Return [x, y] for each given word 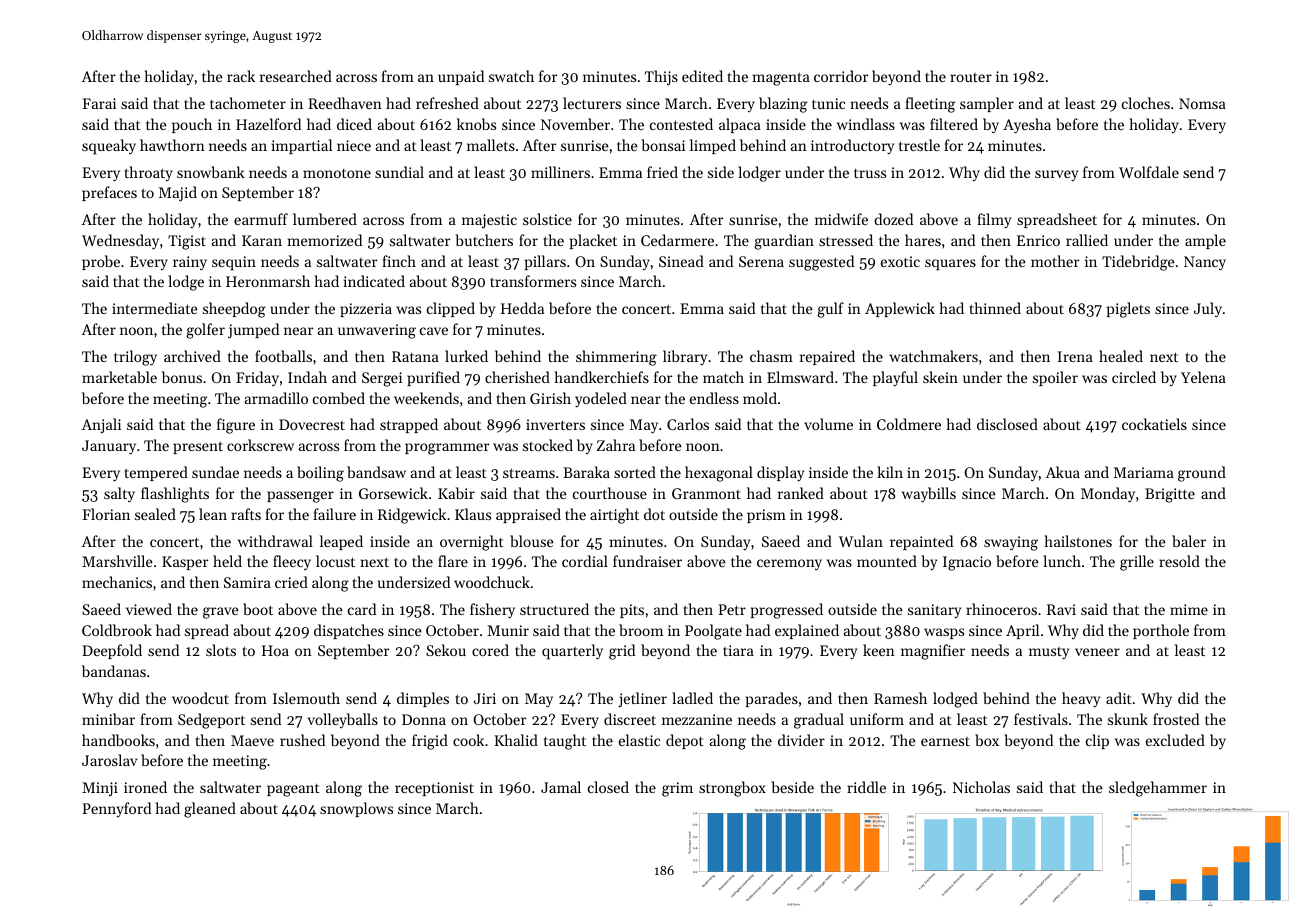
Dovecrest [312, 424]
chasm [771, 356]
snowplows [356, 809]
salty [119, 495]
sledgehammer [1158, 789]
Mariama [1144, 472]
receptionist [434, 789]
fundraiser [647, 561]
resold [1179, 561]
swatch [511, 76]
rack [241, 76]
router [971, 77]
